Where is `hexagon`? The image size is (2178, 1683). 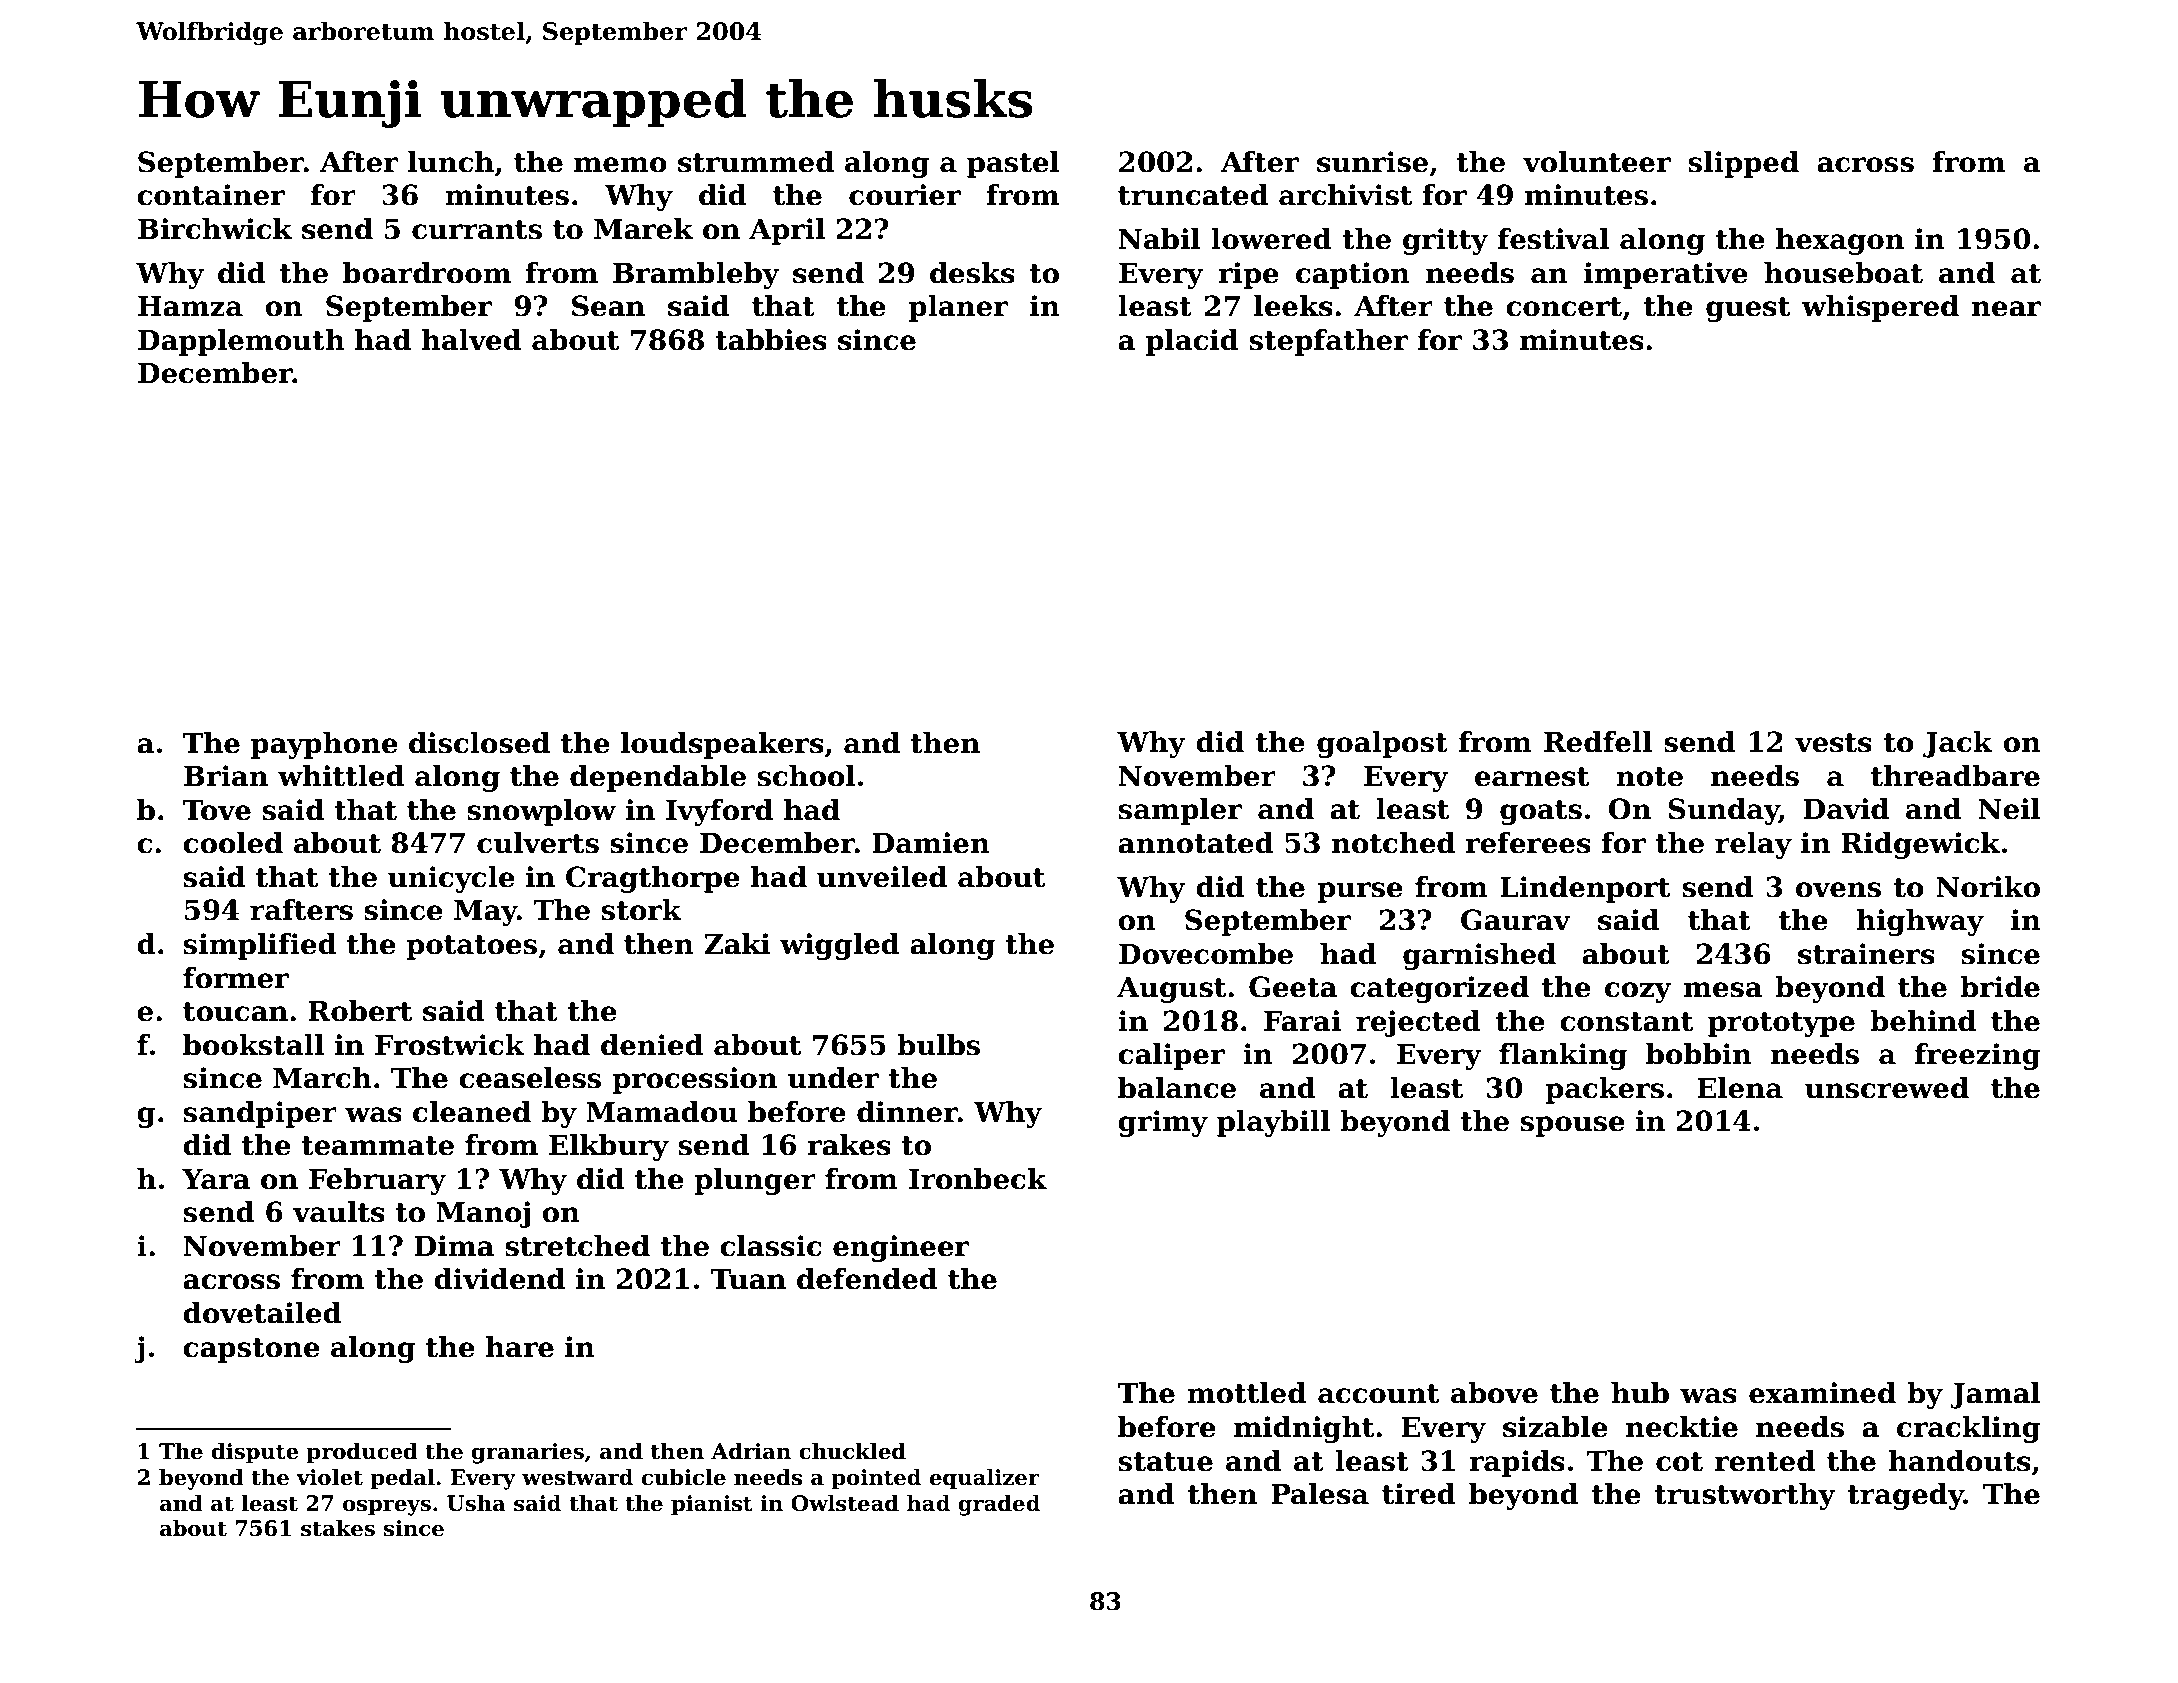
hexagon is located at coordinates (1840, 241).
